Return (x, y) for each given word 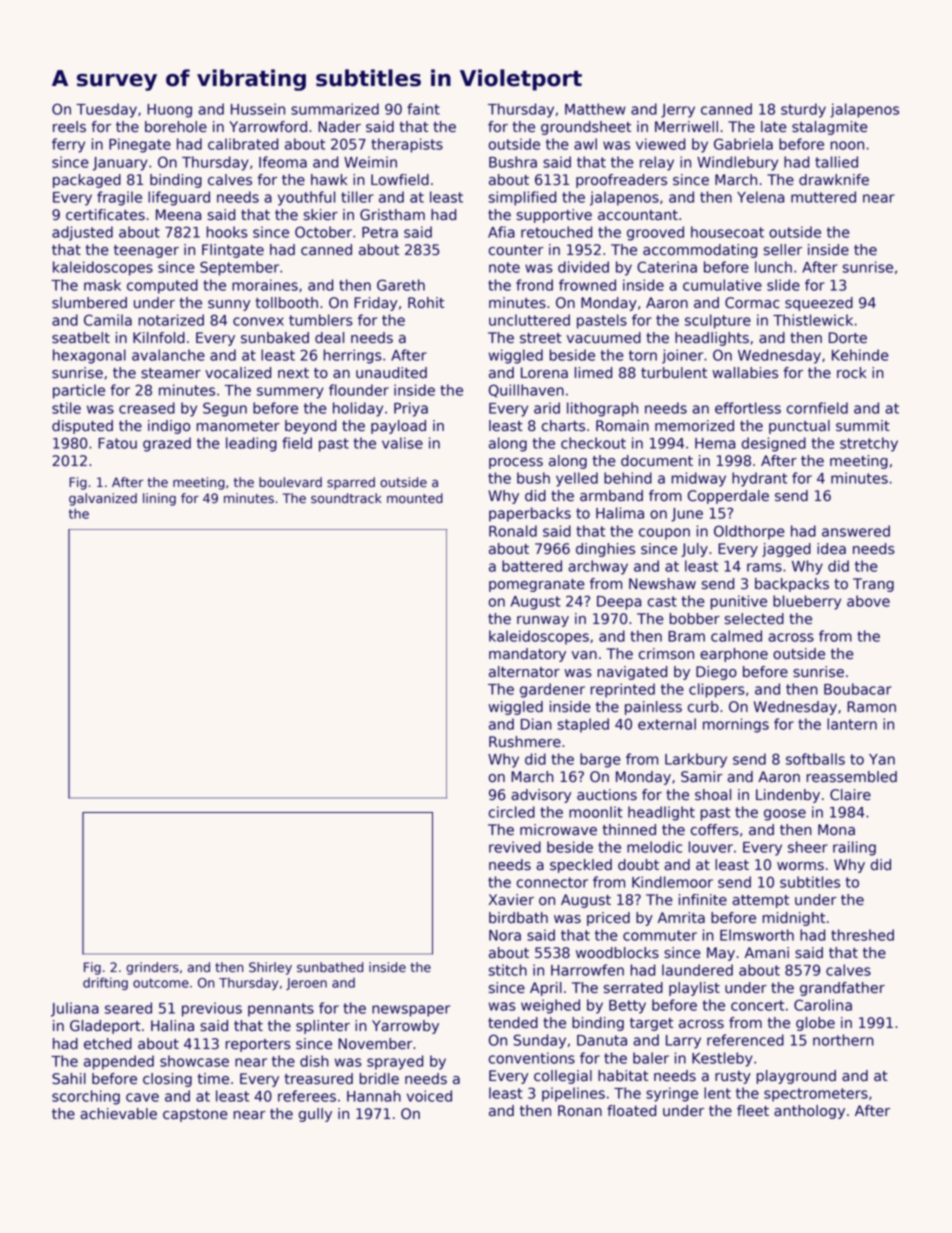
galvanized (103, 499)
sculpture (718, 321)
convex (258, 321)
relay (657, 163)
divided (583, 267)
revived (515, 847)
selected (754, 619)
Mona (836, 830)
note (504, 267)
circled (511, 812)
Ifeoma (283, 162)
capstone (195, 1115)
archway (598, 567)
